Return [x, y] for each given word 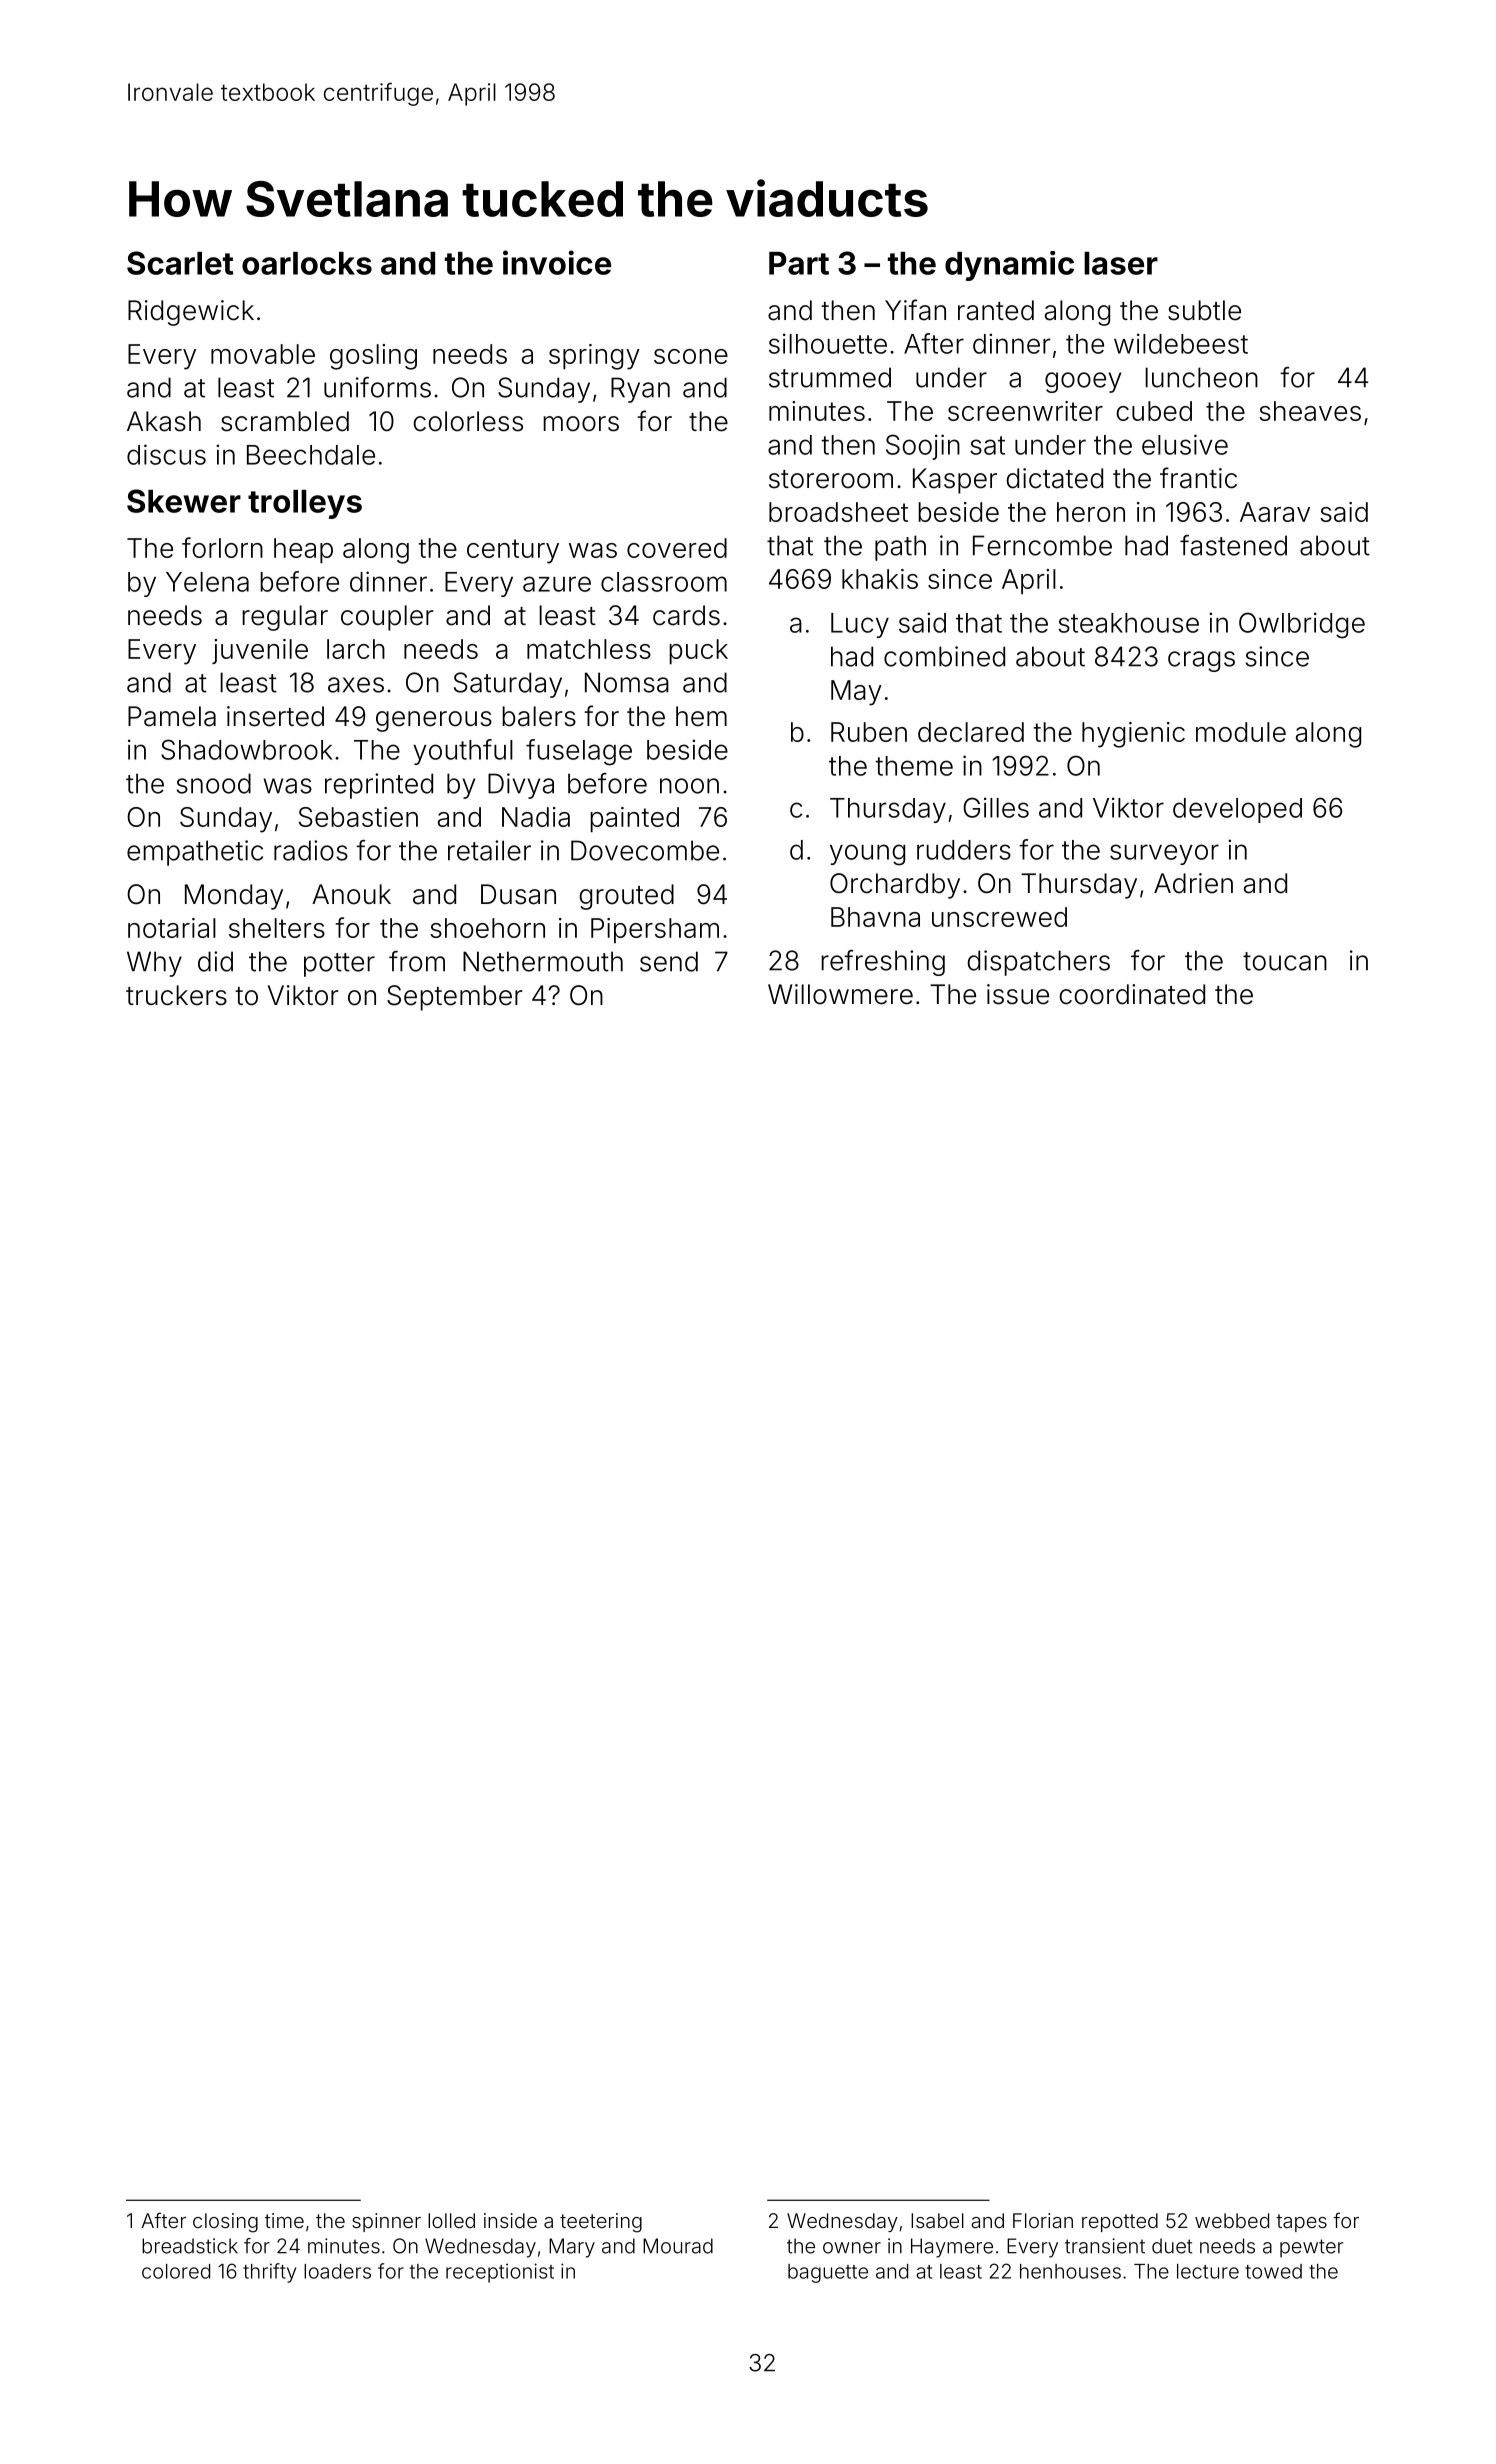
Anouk [351, 894]
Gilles [996, 807]
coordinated [1132, 994]
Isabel [937, 2220]
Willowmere [840, 994]
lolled [451, 2220]
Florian [1043, 2220]
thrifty [269, 2273]
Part [799, 263]
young [867, 855]
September [454, 998]
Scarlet [180, 263]
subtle [1204, 310]
